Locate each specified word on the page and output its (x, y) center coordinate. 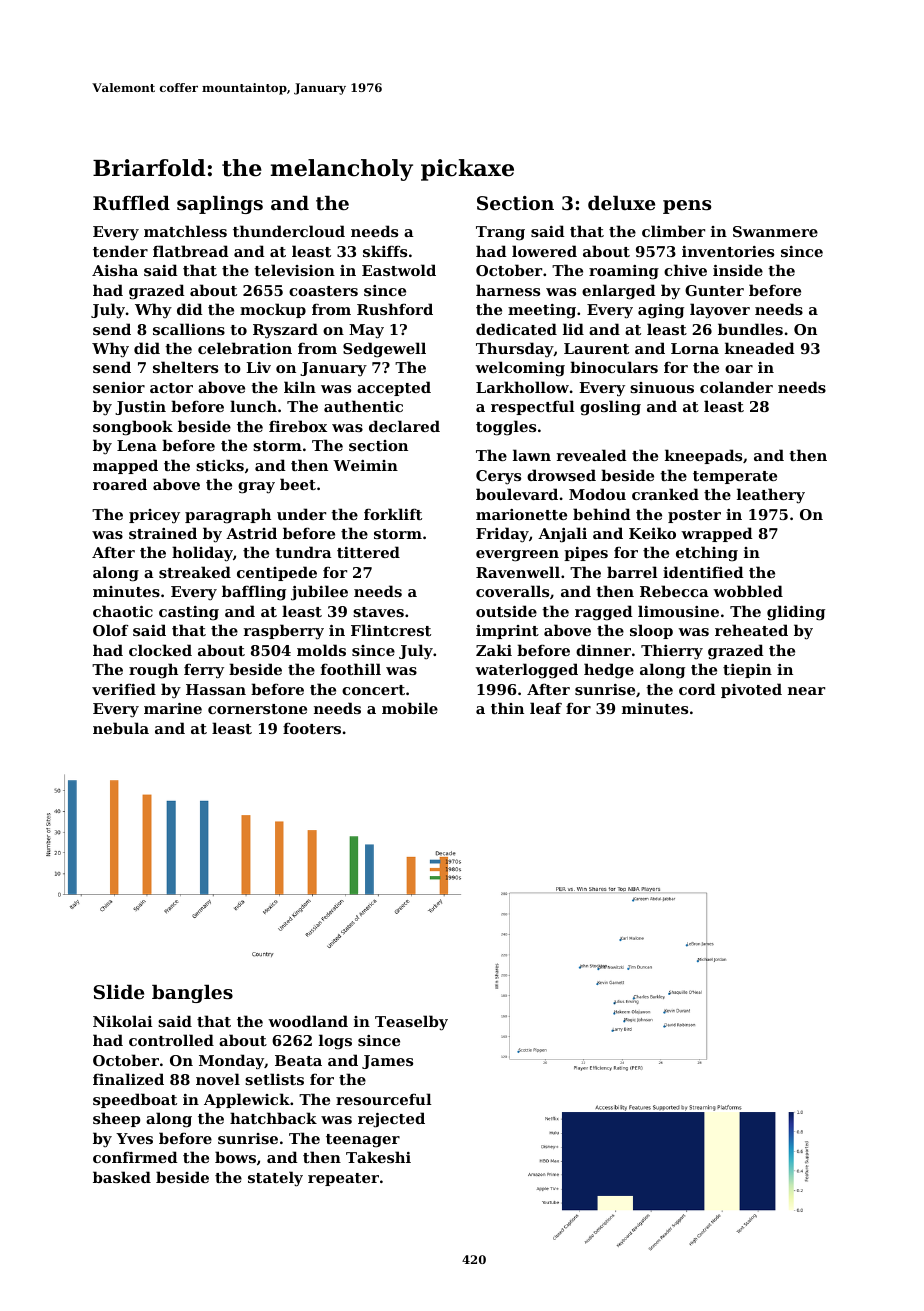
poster (694, 516)
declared (404, 426)
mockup (273, 310)
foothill (351, 669)
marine (173, 708)
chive (685, 270)
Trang (500, 233)
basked (122, 1177)
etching (707, 554)
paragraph (228, 516)
